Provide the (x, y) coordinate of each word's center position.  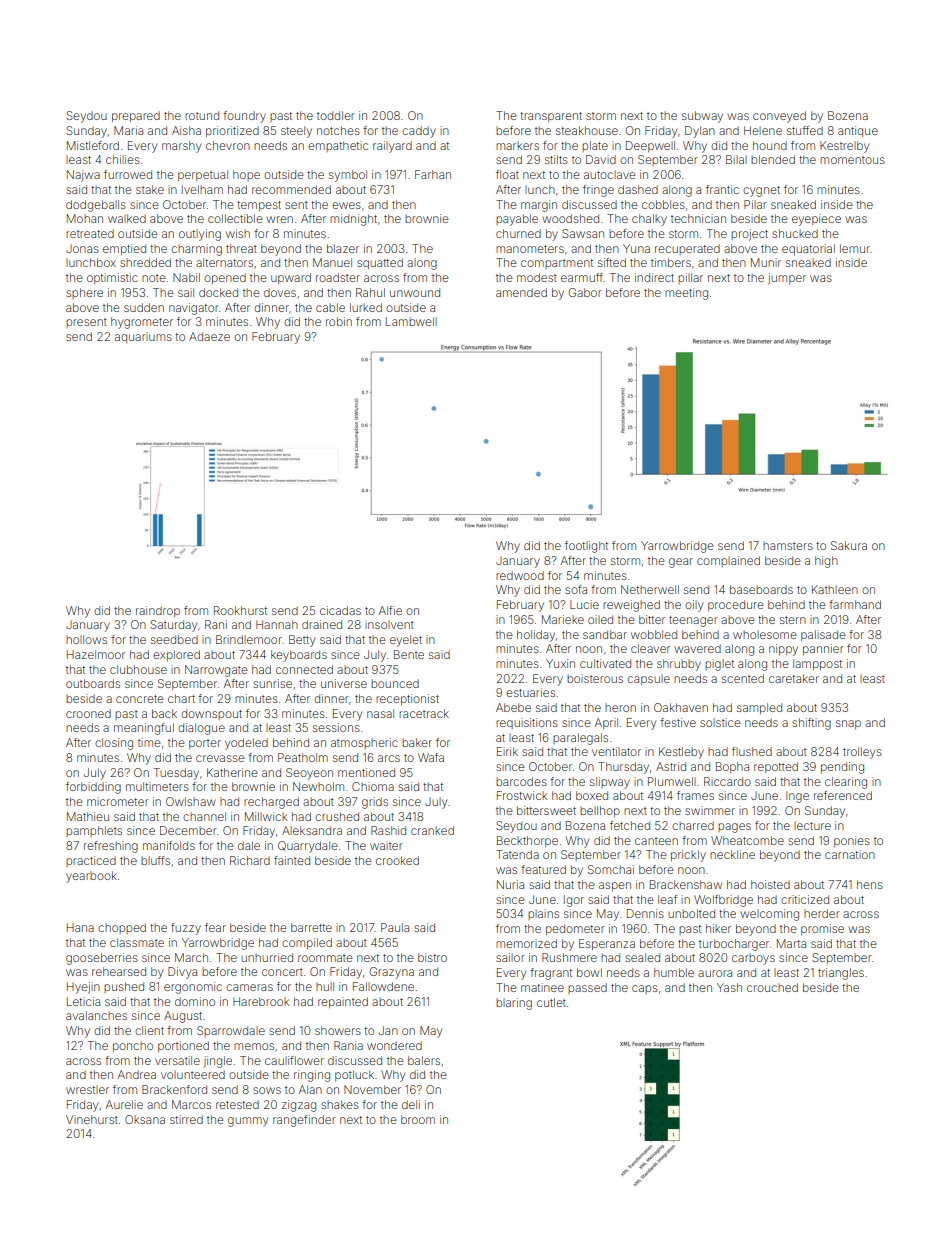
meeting (686, 294)
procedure (736, 605)
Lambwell (411, 321)
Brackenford (174, 1089)
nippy (783, 650)
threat (241, 248)
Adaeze (209, 336)
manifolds (169, 845)
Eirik (507, 751)
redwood (520, 575)
